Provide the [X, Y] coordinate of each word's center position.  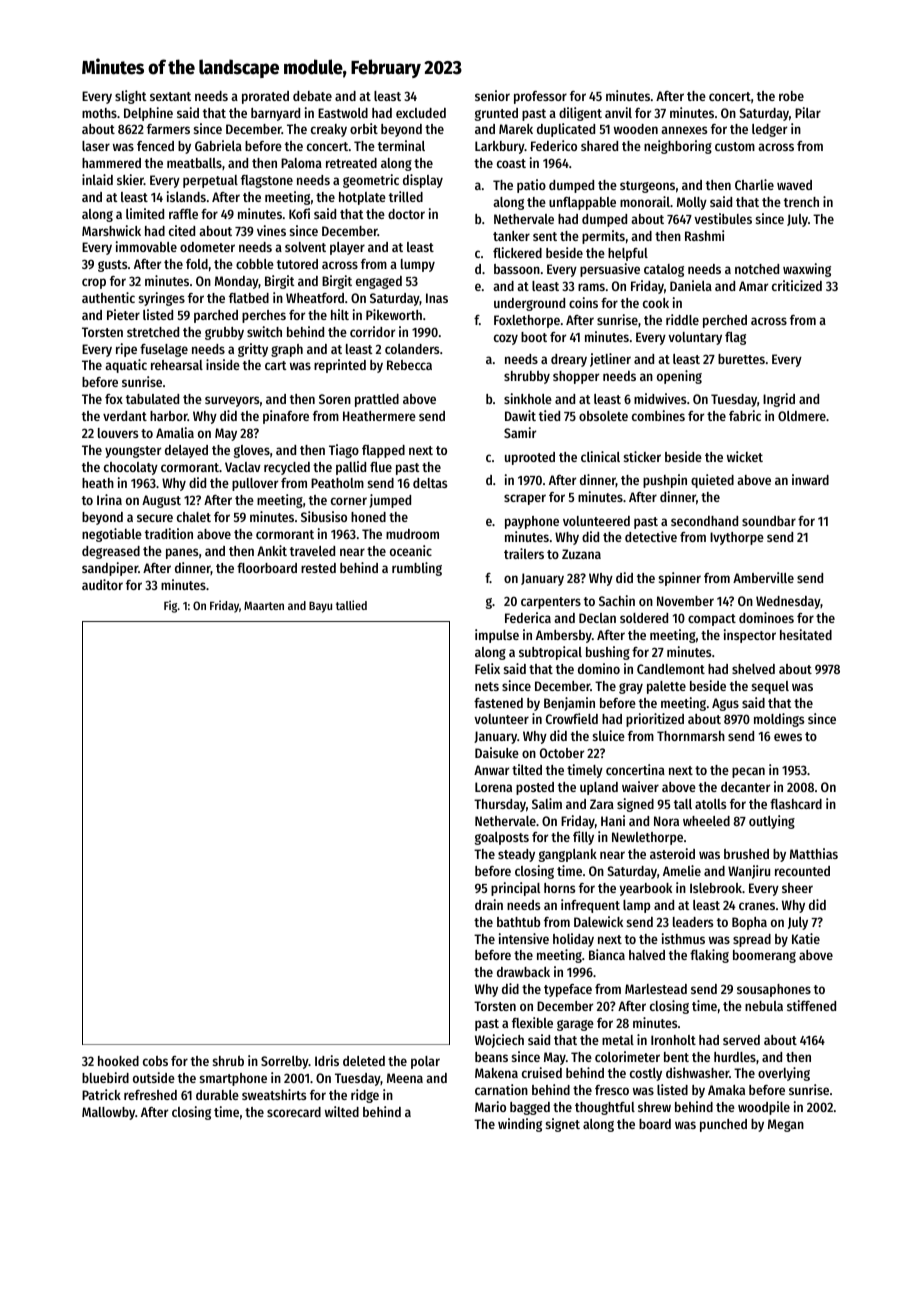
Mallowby [108, 1113]
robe [791, 96]
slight [131, 97]
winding [520, 1125]
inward [810, 479]
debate [312, 96]
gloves [252, 451]
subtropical [550, 653]
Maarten [264, 605]
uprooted [530, 458]
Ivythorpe [737, 538]
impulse [497, 636]
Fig [170, 606]
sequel [770, 687]
